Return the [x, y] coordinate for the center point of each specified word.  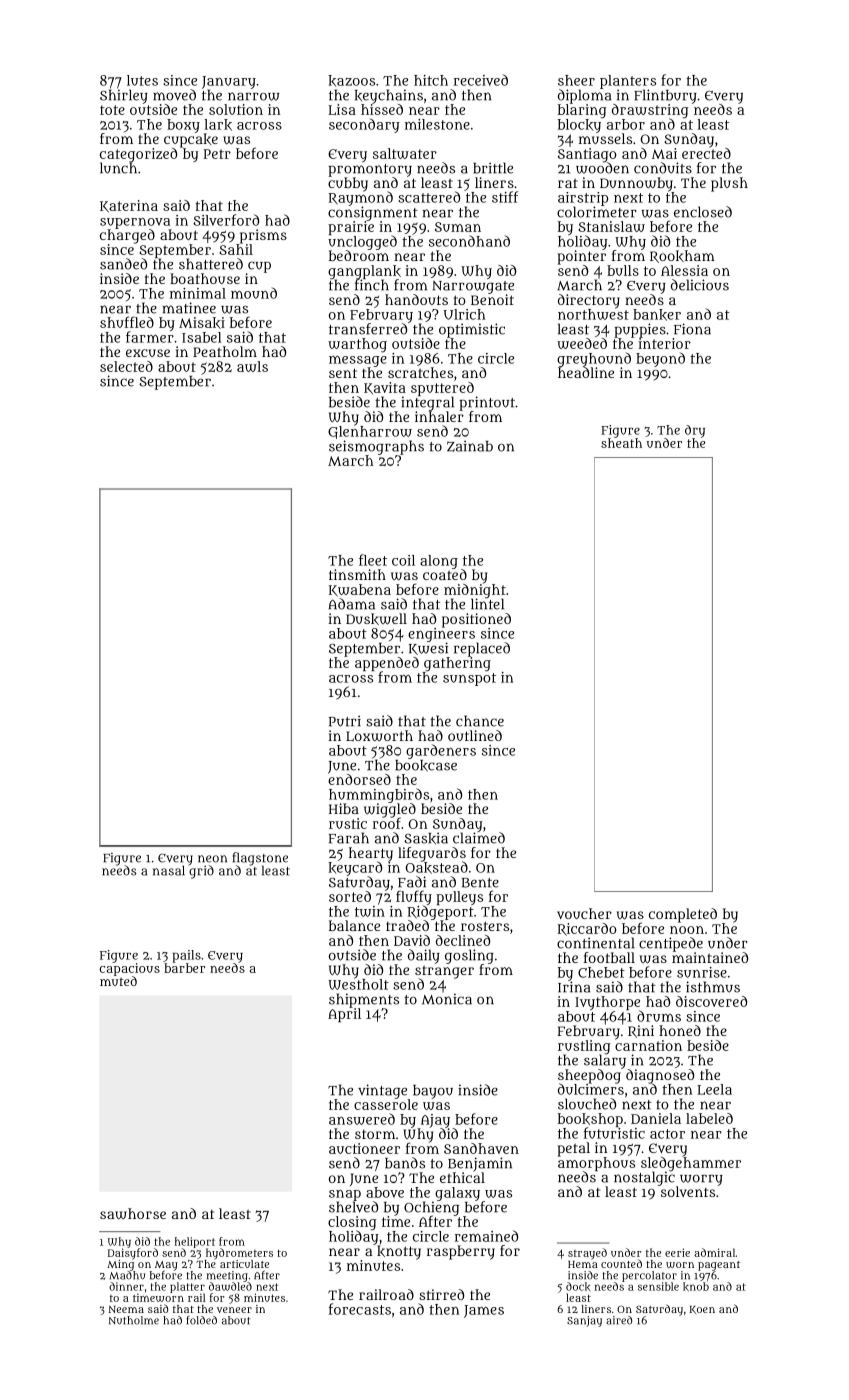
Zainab [470, 446]
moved [174, 95]
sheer [576, 80]
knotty [399, 1252]
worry [701, 1180]
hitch [431, 80]
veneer [234, 1310]
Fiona [692, 329]
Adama [352, 604]
